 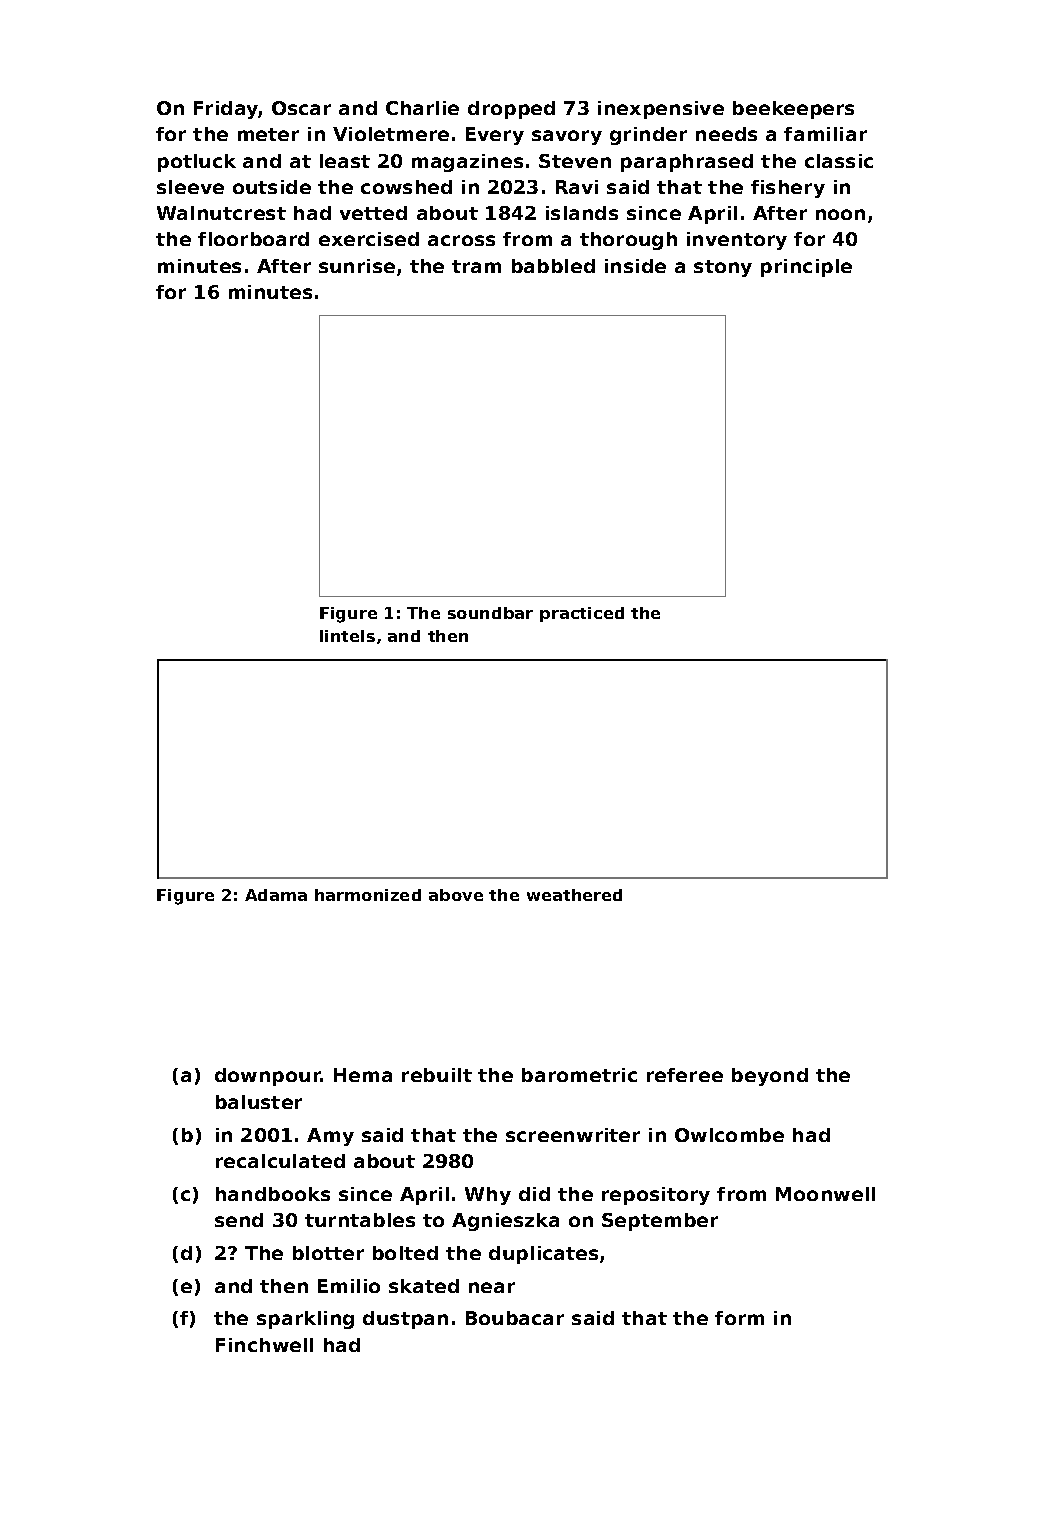 What do you see at coordinates (574, 895) in the screenshot?
I see `weathered` at bounding box center [574, 895].
